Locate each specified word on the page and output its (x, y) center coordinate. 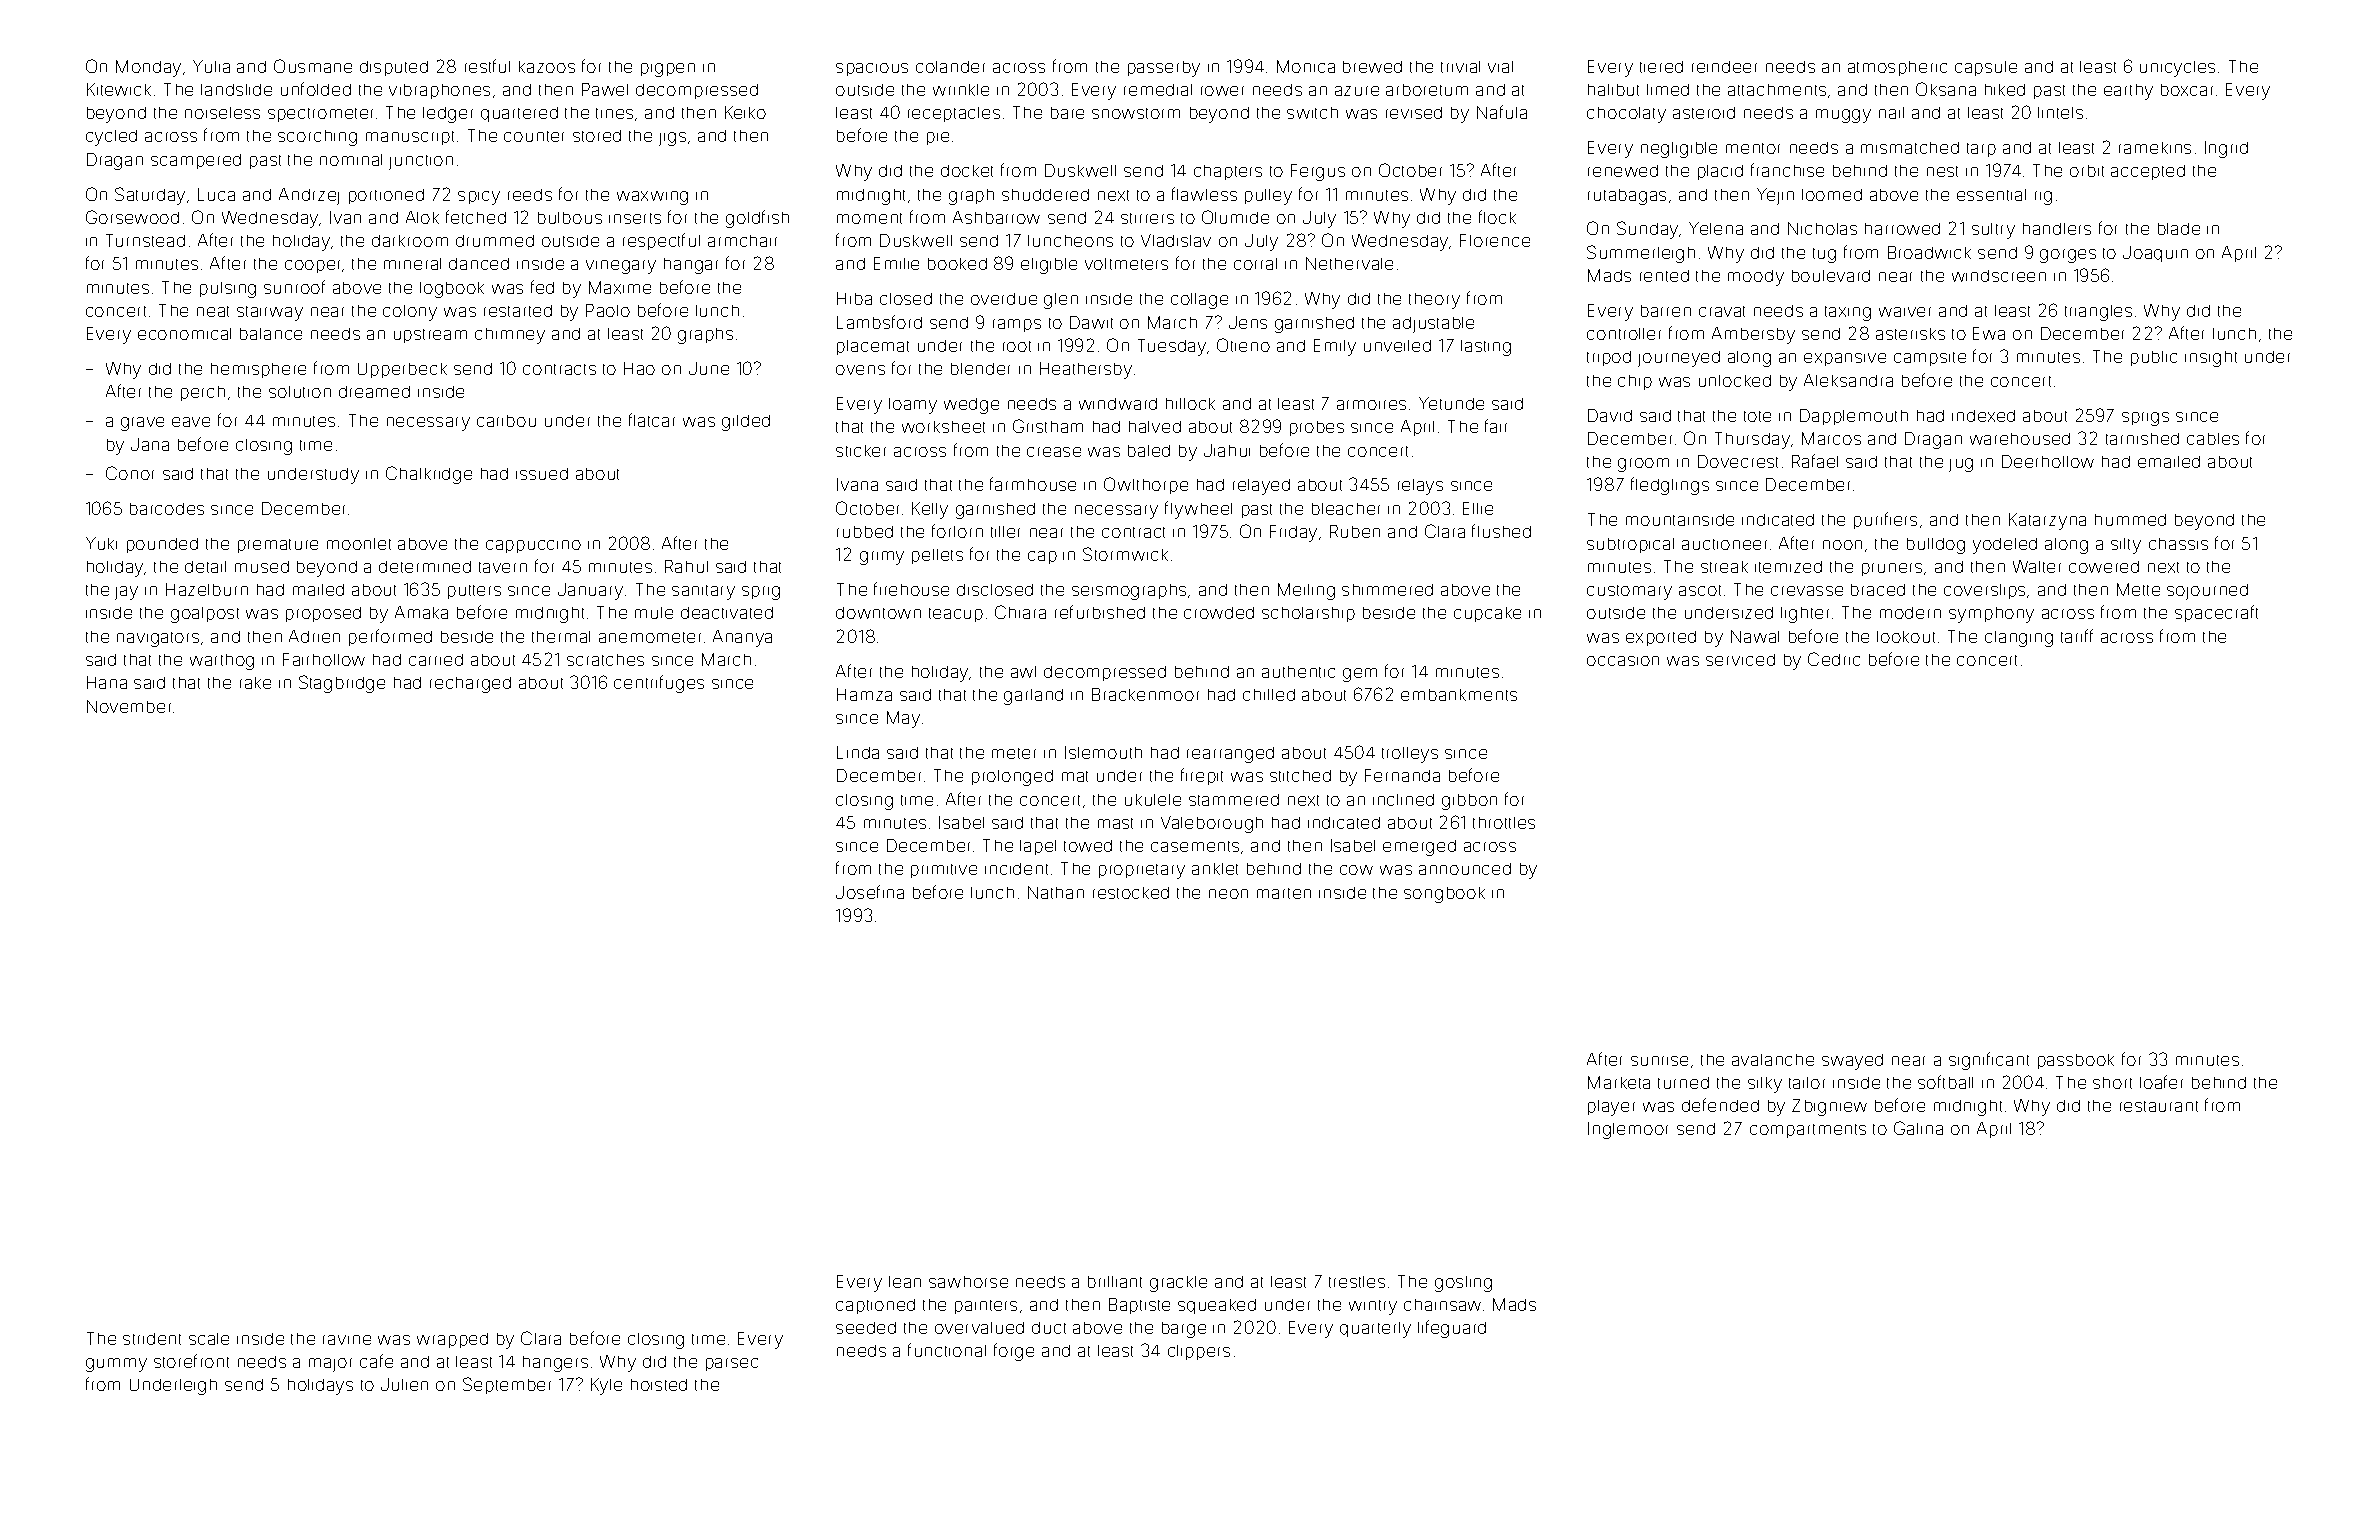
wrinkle (961, 90)
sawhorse (968, 1282)
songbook (1444, 895)
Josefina (870, 892)
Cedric (1834, 659)
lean (905, 1282)
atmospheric (1897, 68)
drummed (495, 241)
